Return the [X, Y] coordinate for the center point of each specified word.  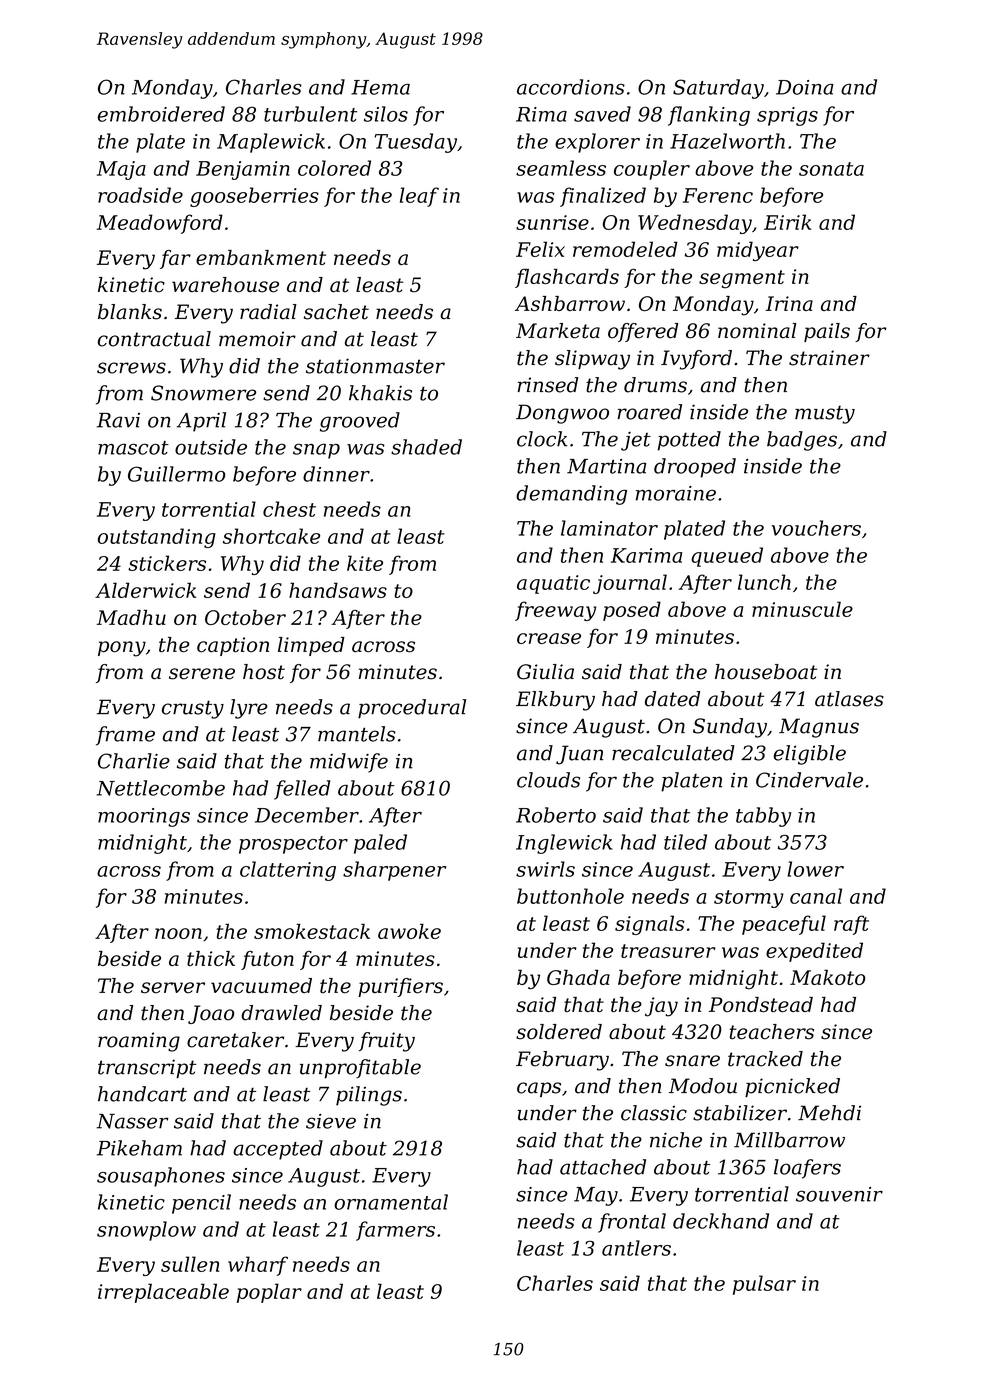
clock [542, 439]
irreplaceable [163, 1293]
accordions [571, 87]
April [201, 422]
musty [825, 414]
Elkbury [555, 701]
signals [650, 925]
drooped [695, 468]
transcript [147, 1069]
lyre [249, 709]
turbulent [310, 114]
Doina [805, 87]
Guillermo [176, 474]
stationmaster [375, 366]
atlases [849, 699]
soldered [559, 1032]
